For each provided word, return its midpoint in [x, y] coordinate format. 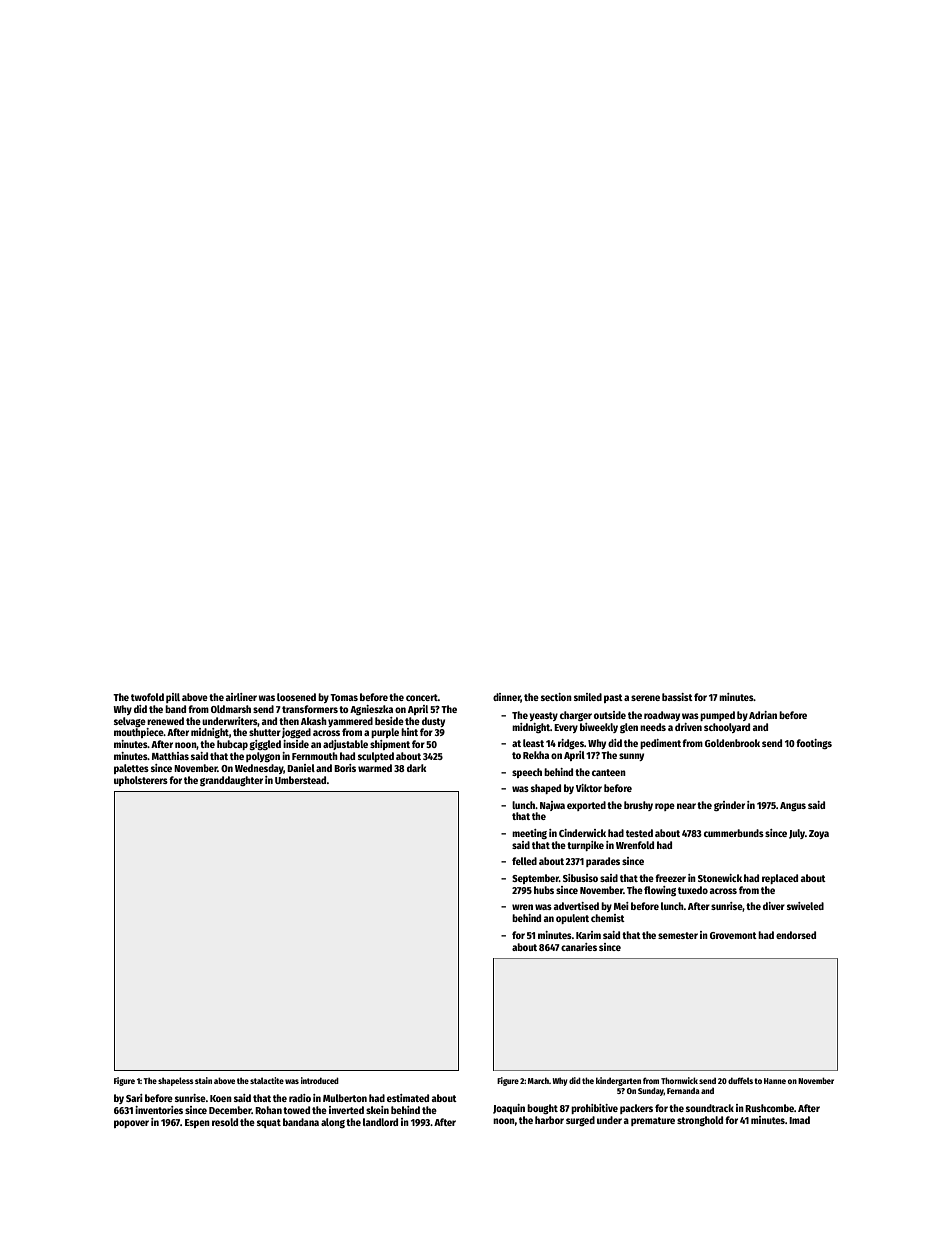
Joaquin [509, 1109]
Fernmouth [315, 756]
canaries [579, 947]
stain [203, 1080]
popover [131, 1124]
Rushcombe [769, 1108]
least [533, 743]
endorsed [796, 935]
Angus [793, 806]
